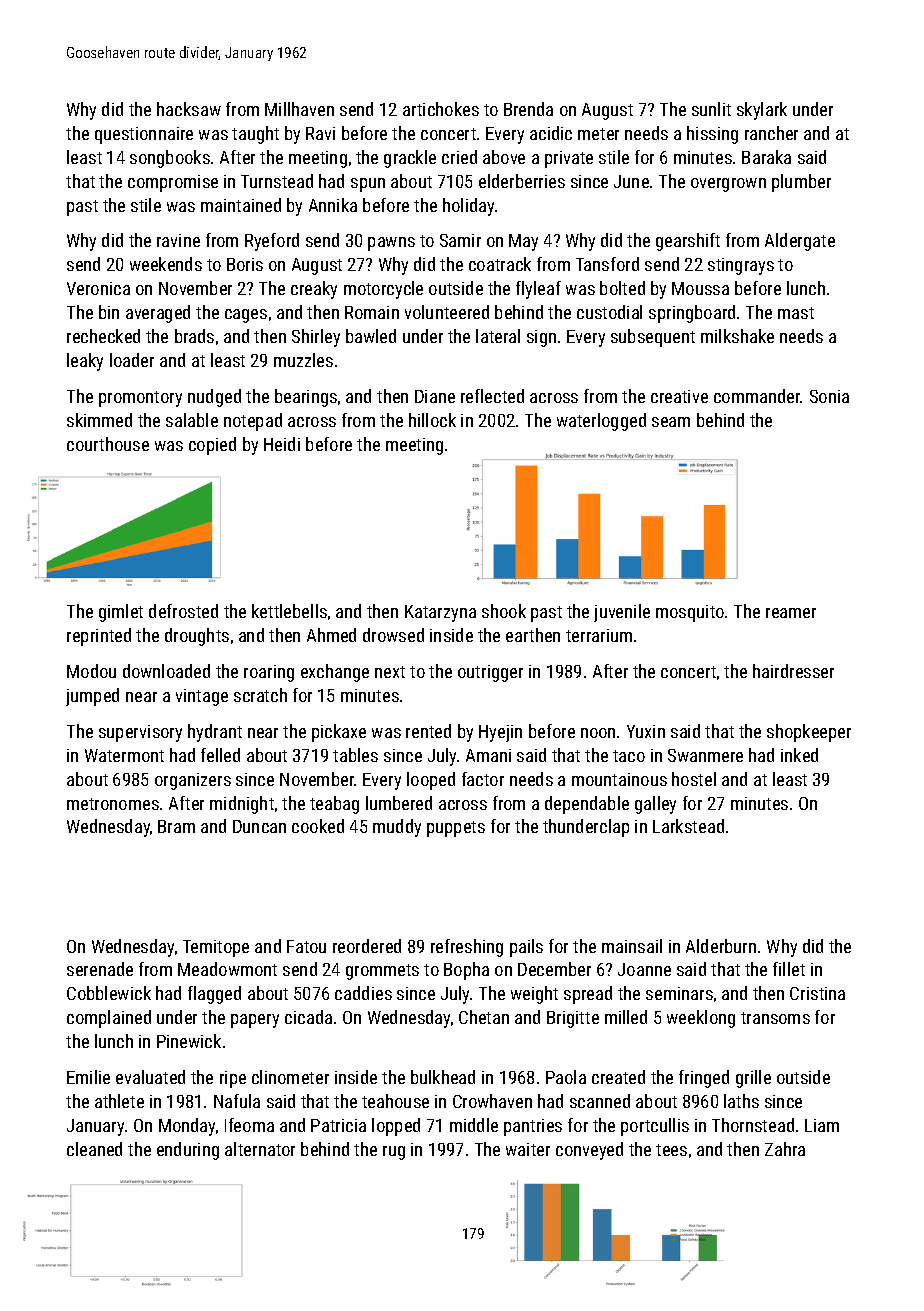 This screenshot has width=924, height=1311. I want to click on rancher, so click(771, 133).
